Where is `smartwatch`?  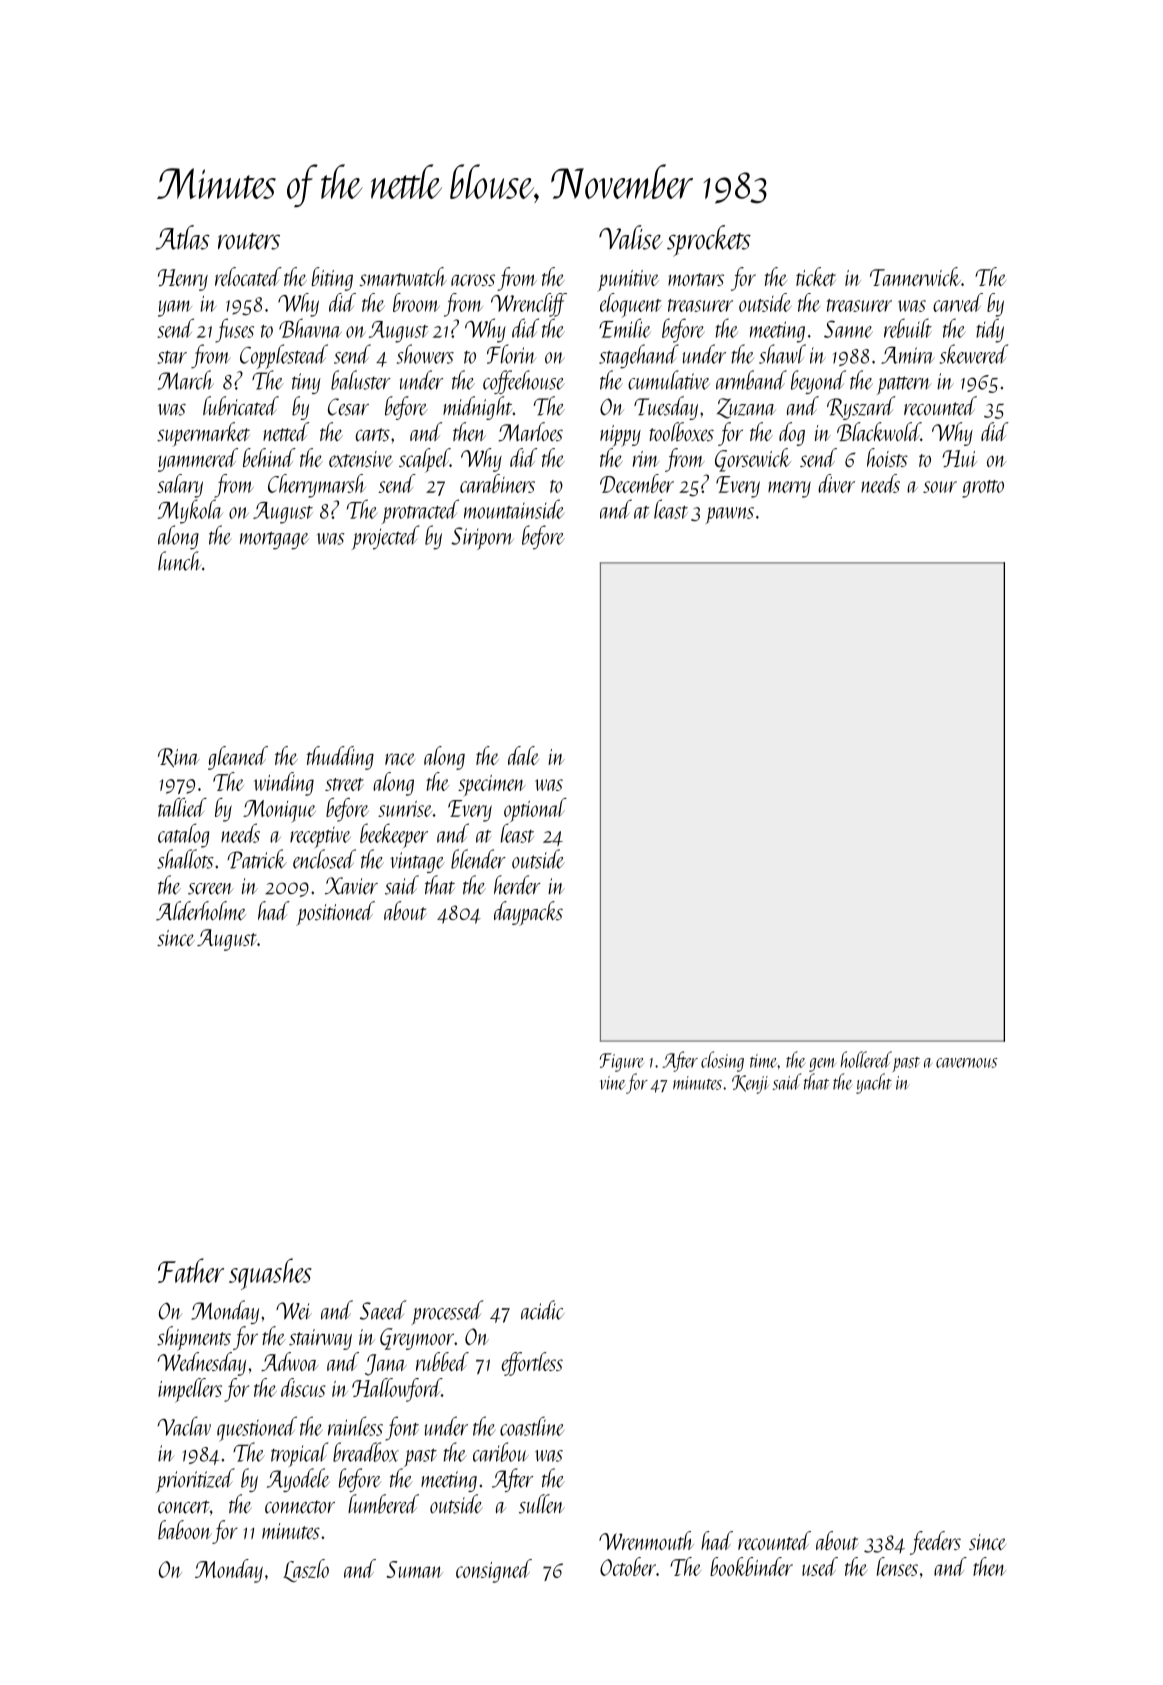 smartwatch is located at coordinates (403, 276).
